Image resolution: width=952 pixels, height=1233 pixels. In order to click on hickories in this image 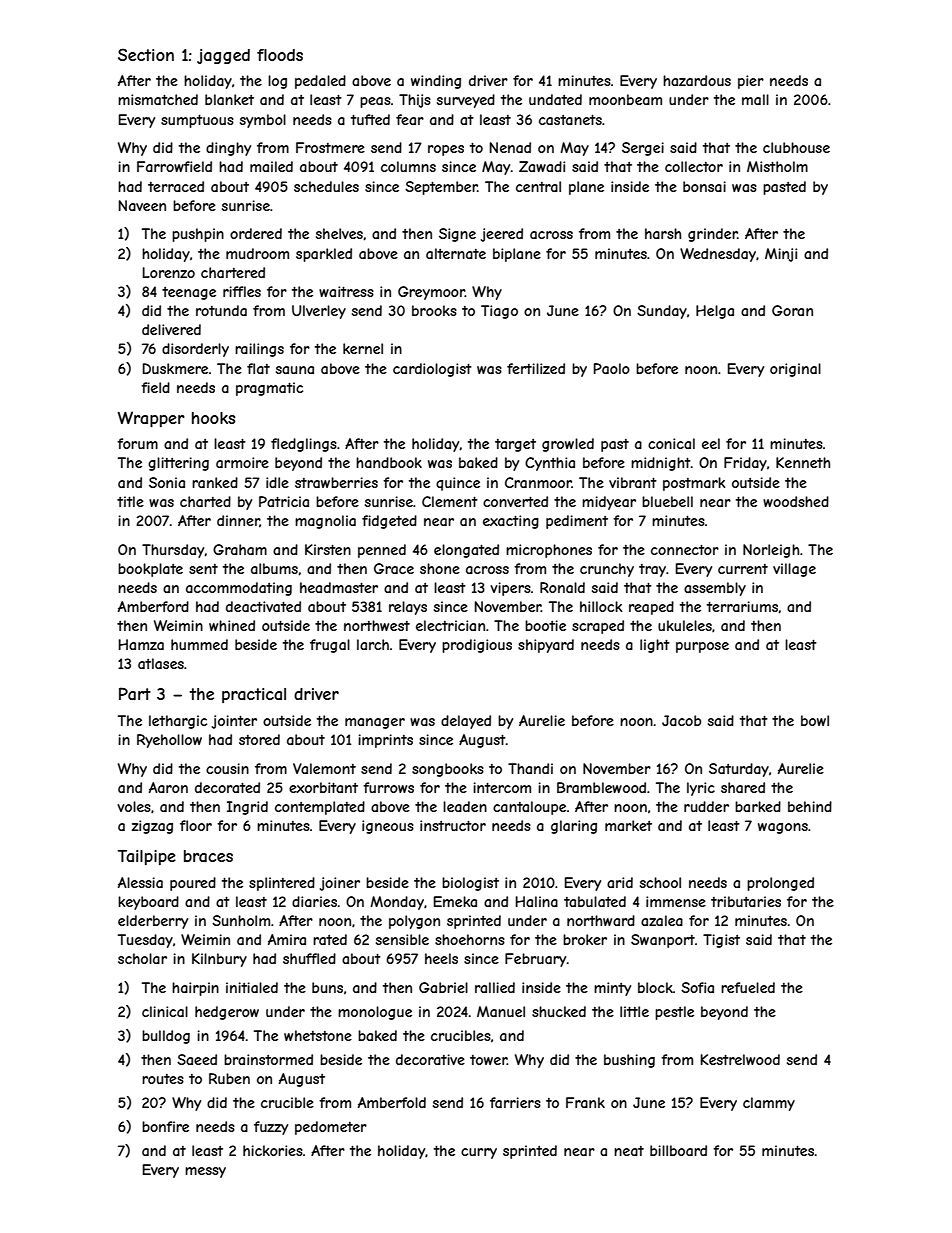, I will do `click(273, 1150)`.
